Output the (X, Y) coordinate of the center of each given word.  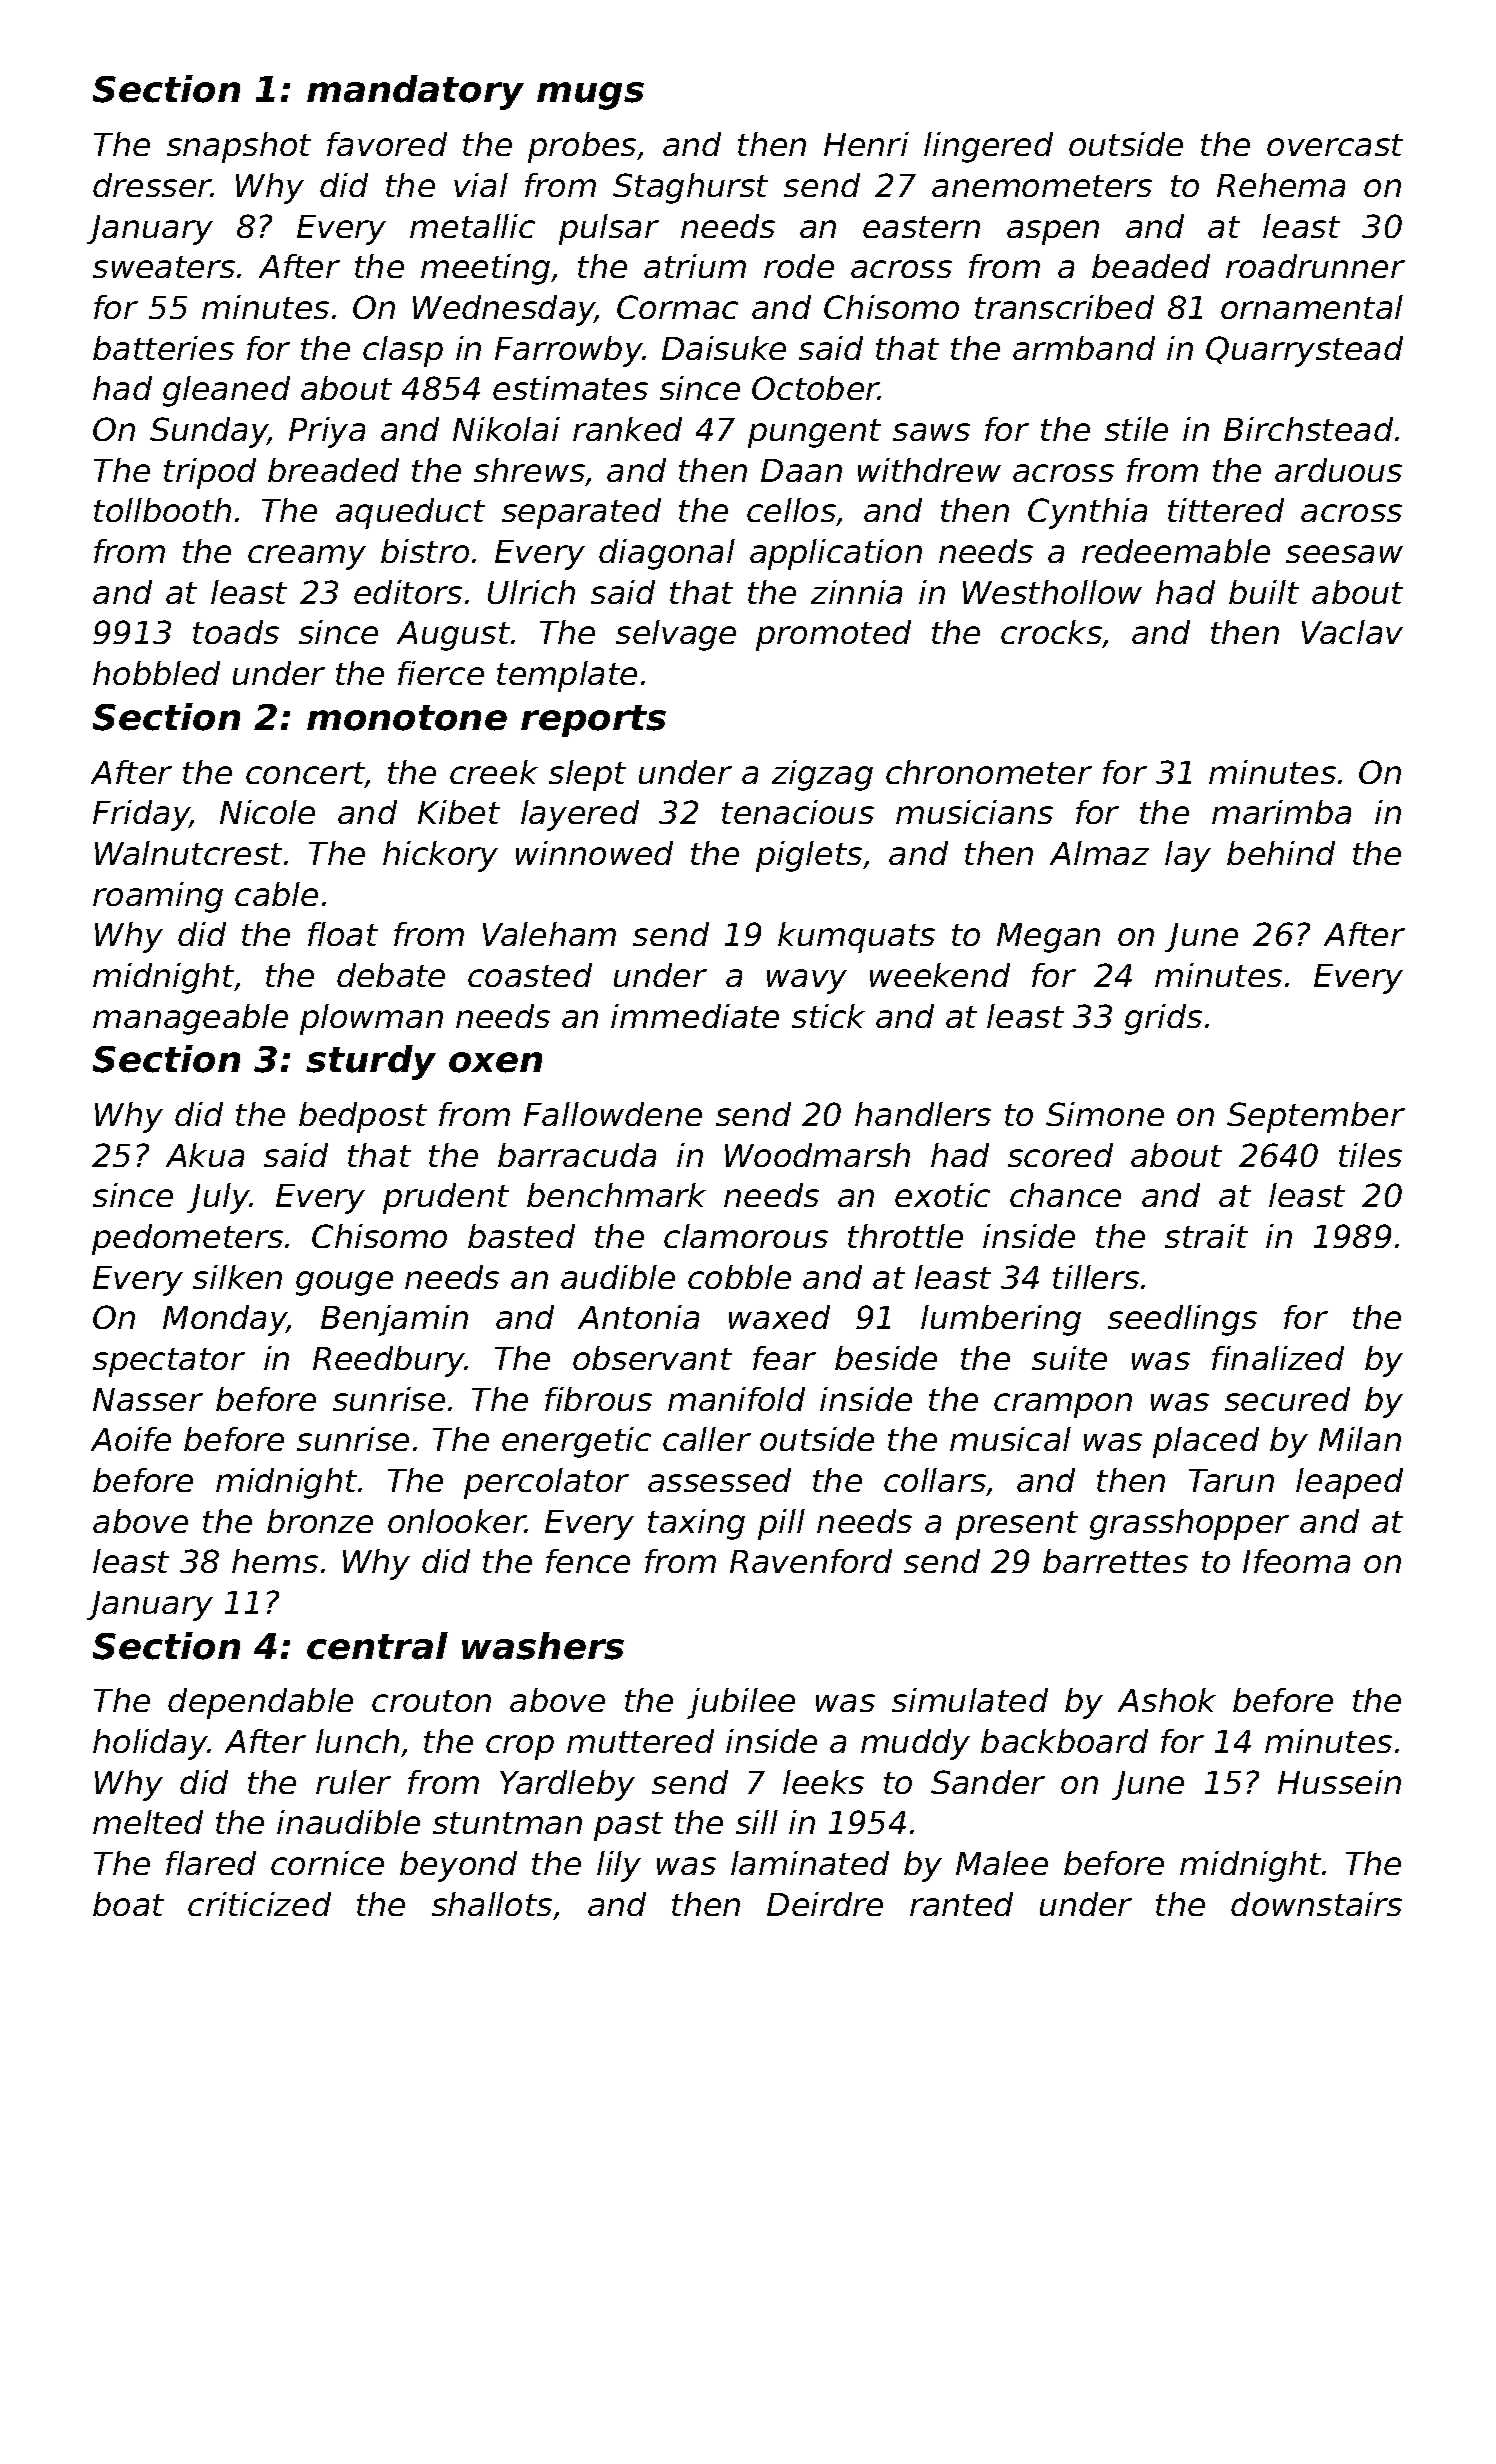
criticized (259, 1904)
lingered (988, 147)
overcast (1335, 145)
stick (828, 1016)
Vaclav (1352, 632)
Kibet (459, 812)
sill (757, 1822)
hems (275, 1561)
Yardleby (567, 1785)
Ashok (1167, 1700)
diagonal (667, 554)
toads (236, 632)
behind (1281, 853)
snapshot (239, 147)
